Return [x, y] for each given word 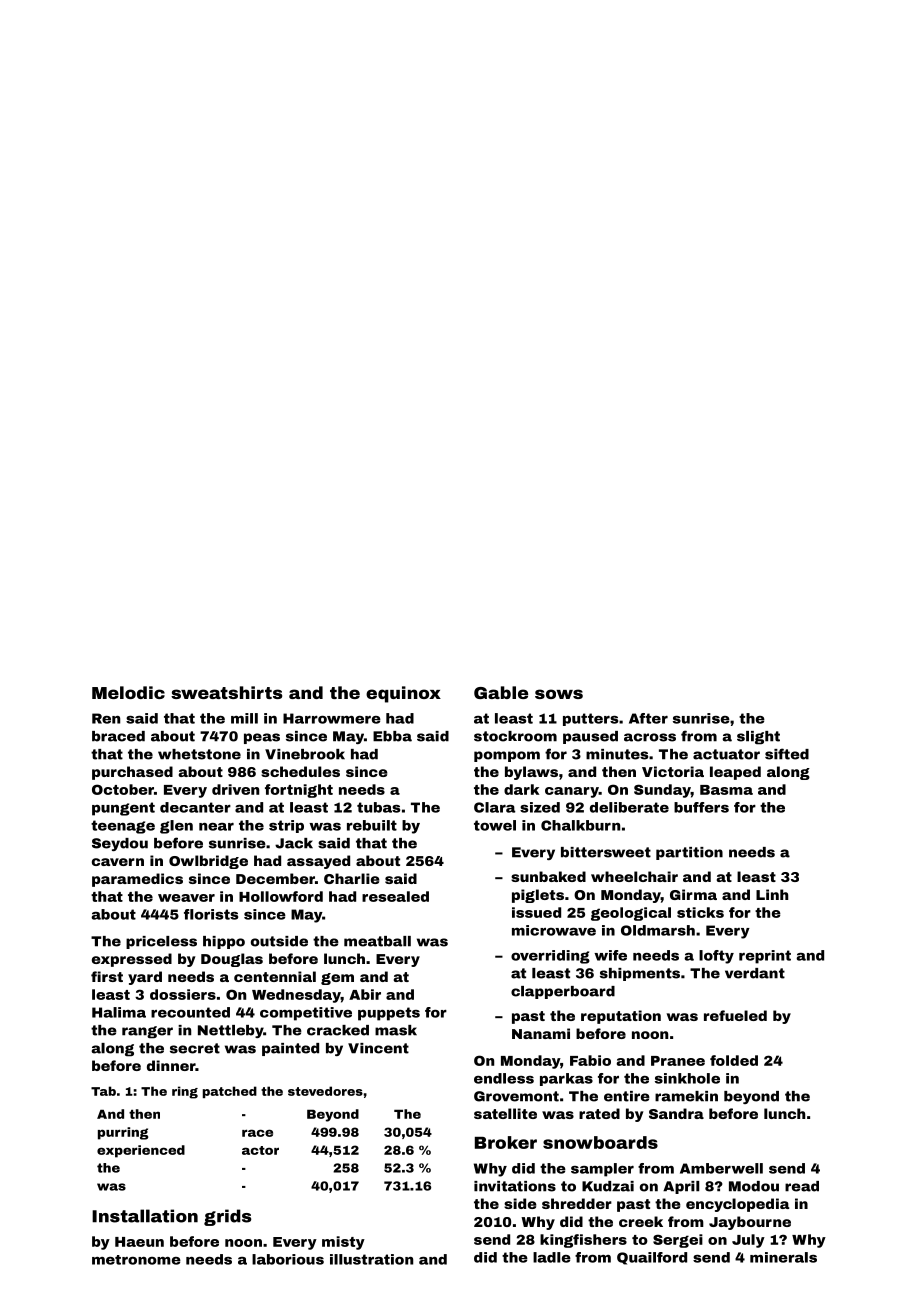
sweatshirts [226, 692]
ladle [552, 1257]
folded [734, 1060]
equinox [403, 694]
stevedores [325, 1091]
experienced [141, 1151]
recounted [190, 1012]
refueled [735, 1015]
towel [495, 825]
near [216, 827]
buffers [701, 807]
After [648, 718]
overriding [550, 957]
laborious [288, 1259]
